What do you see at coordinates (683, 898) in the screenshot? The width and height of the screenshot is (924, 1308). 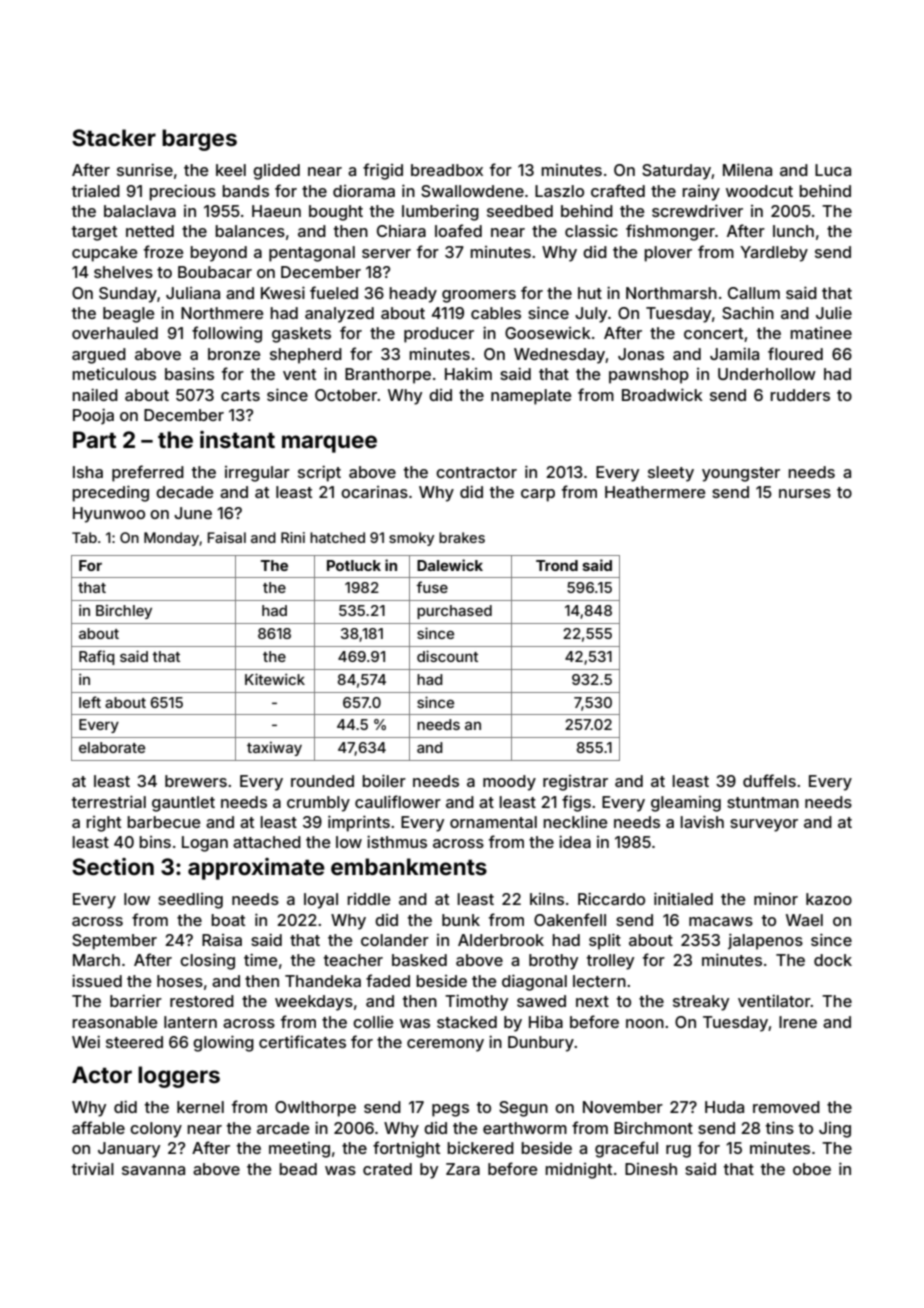 I see `initialed` at bounding box center [683, 898].
